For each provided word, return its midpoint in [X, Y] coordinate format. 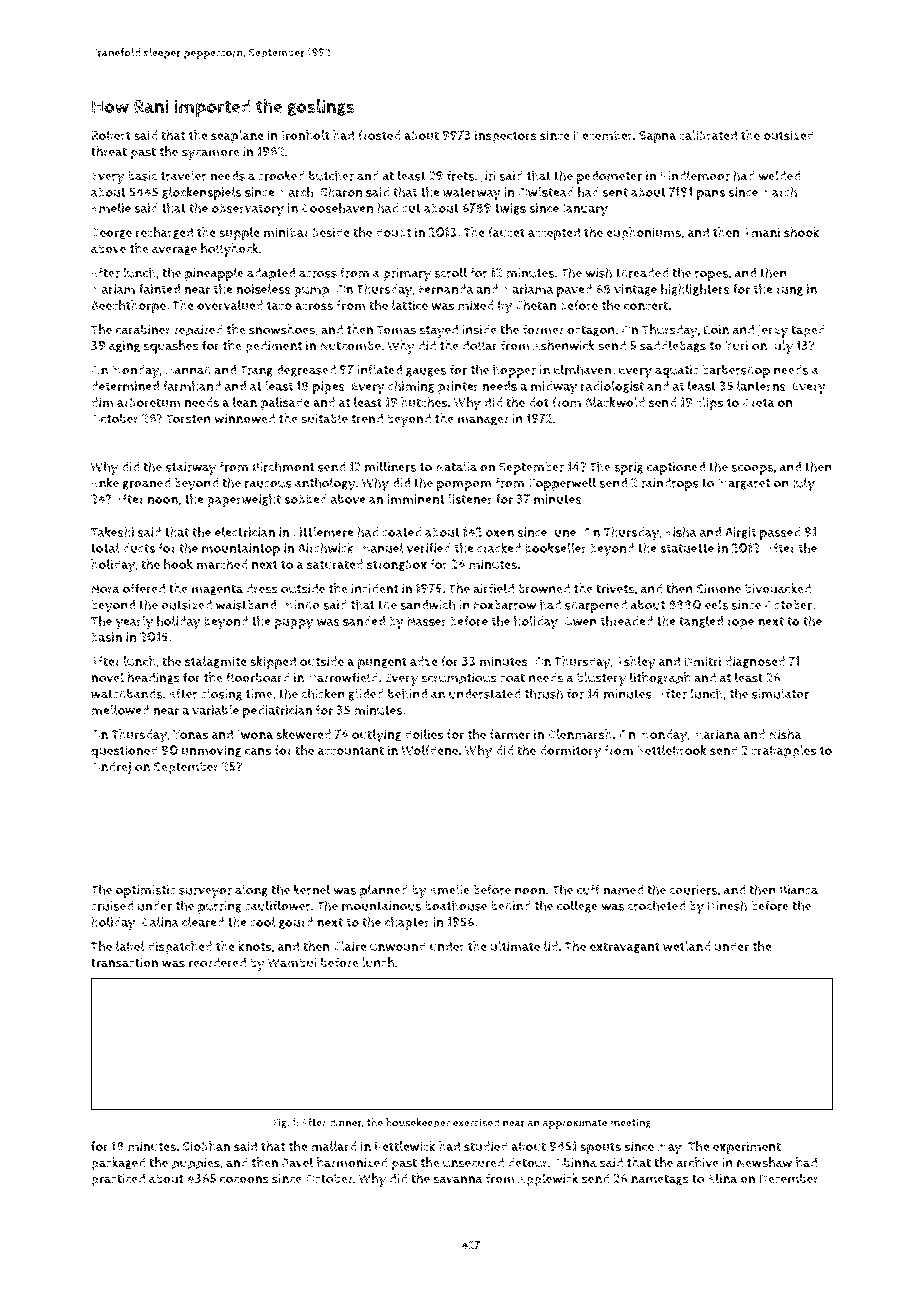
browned [544, 588]
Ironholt [306, 135]
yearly [134, 623]
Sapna [657, 137]
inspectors [506, 137]
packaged [118, 1164]
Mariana [716, 734]
